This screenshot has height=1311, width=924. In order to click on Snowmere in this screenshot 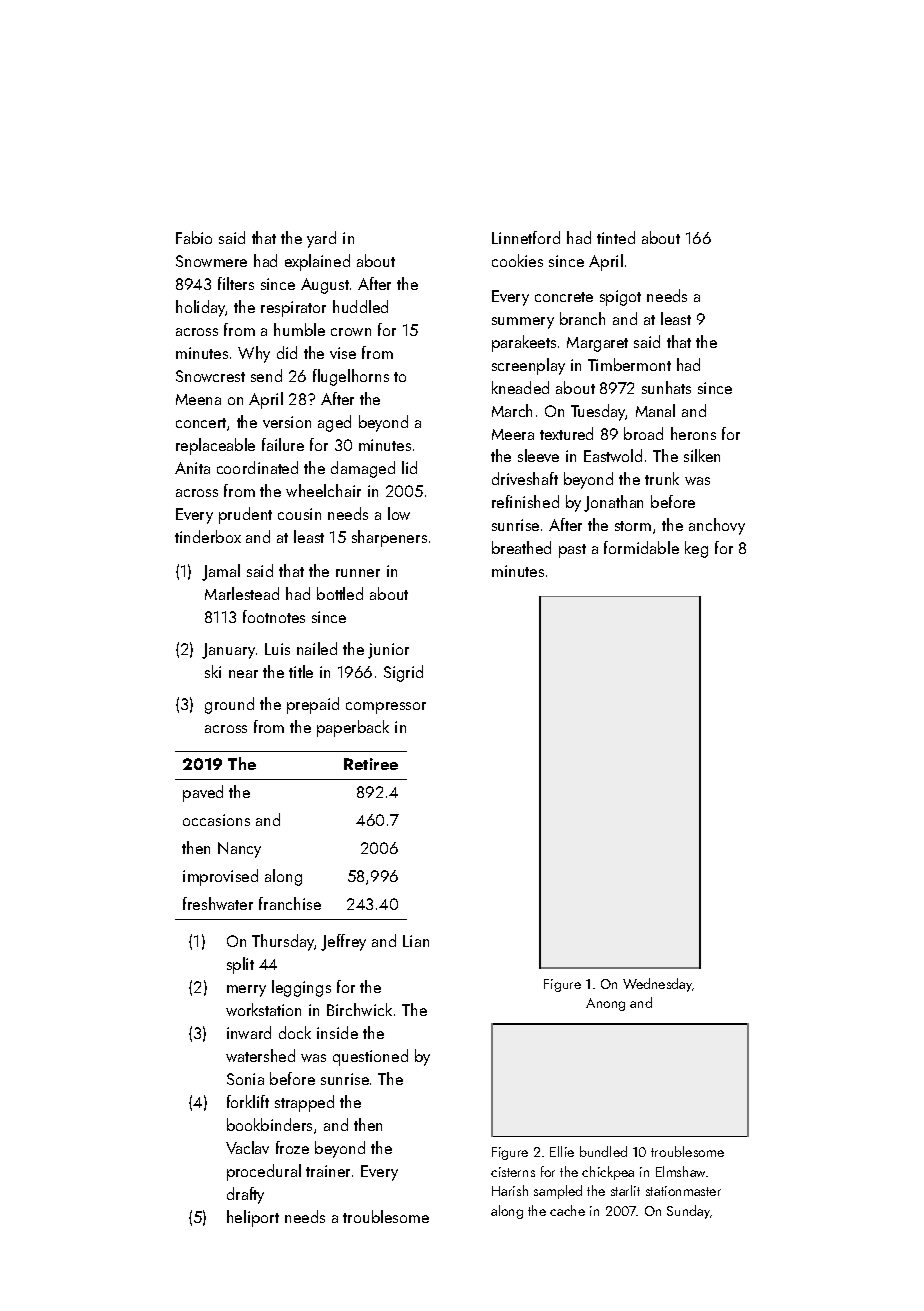, I will do `click(211, 261)`.
